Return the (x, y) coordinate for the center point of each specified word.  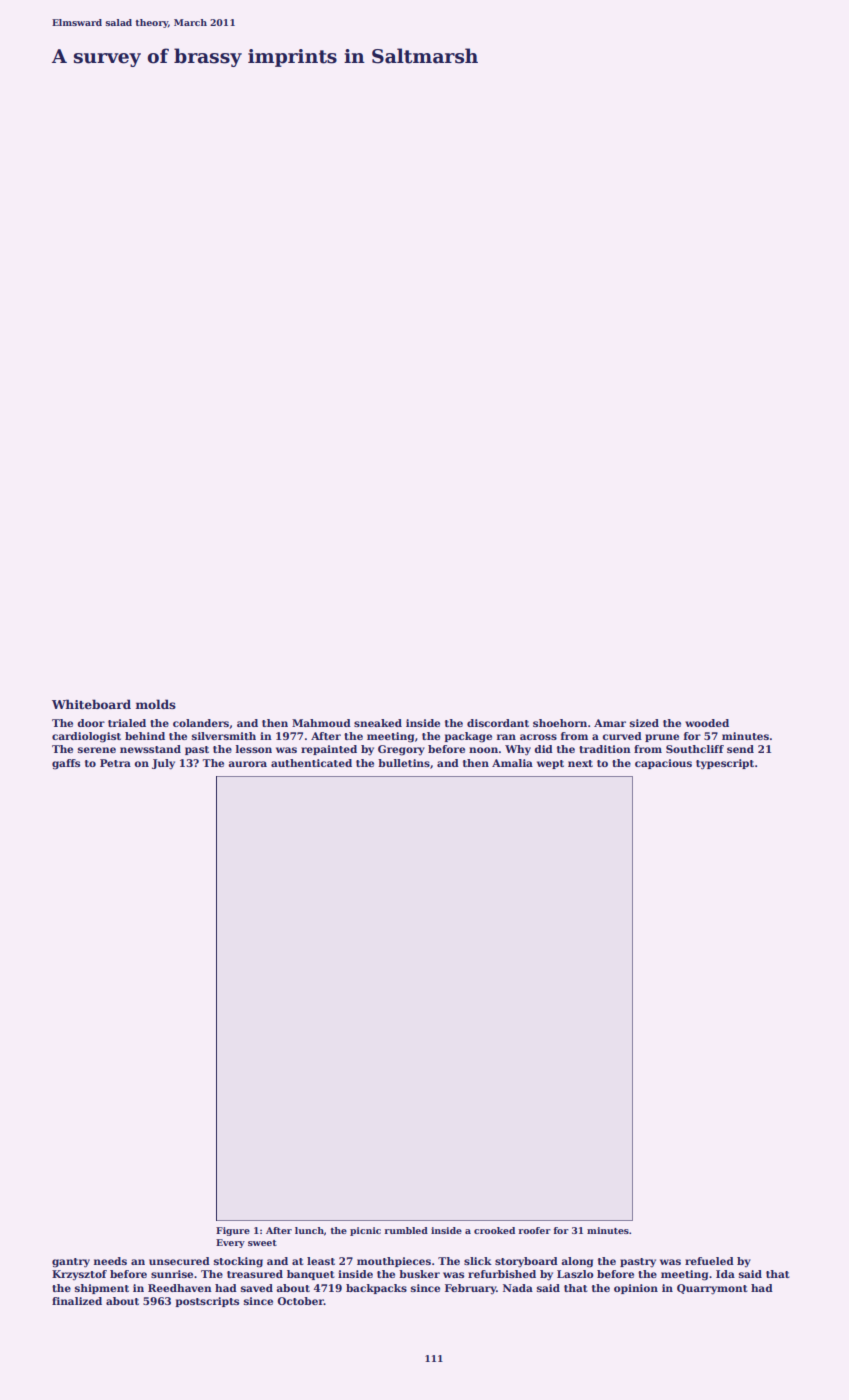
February (470, 1289)
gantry (71, 1263)
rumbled (406, 1230)
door (91, 723)
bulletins (404, 763)
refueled (709, 1261)
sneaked (378, 723)
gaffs (66, 764)
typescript (725, 764)
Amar (610, 723)
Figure (233, 1231)
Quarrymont (712, 1289)
